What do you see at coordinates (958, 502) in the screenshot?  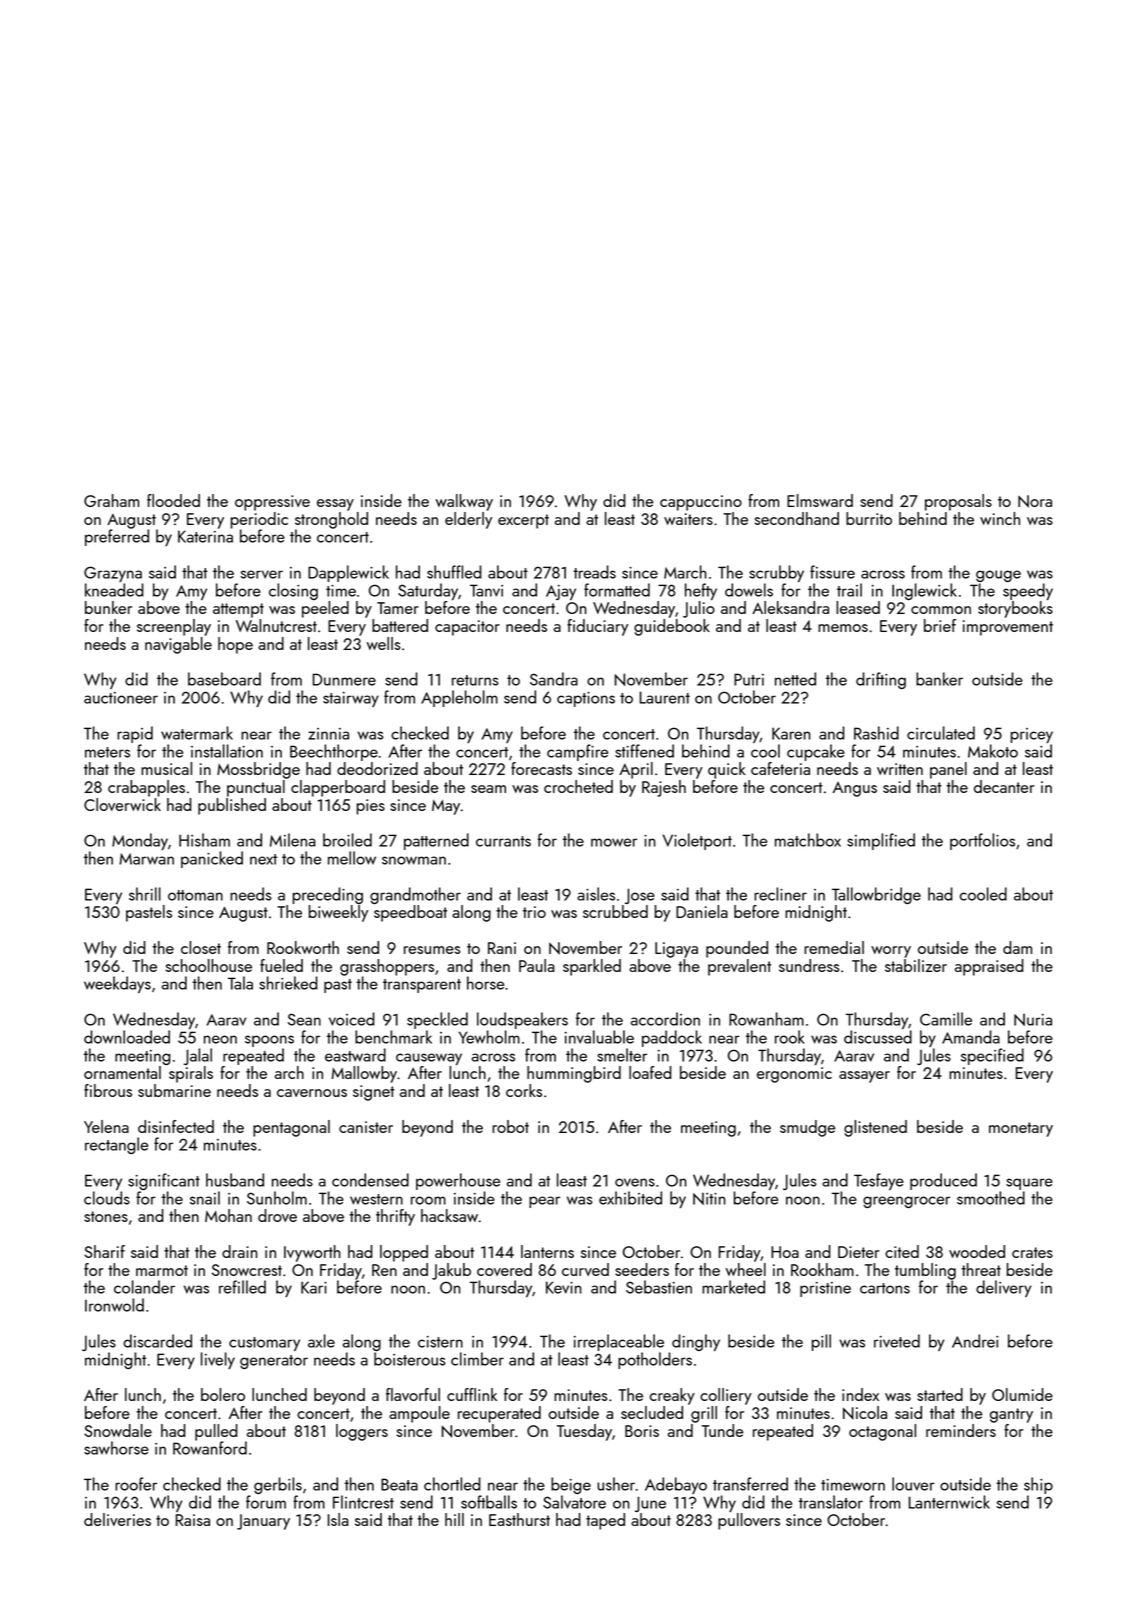 I see `proposals` at bounding box center [958, 502].
